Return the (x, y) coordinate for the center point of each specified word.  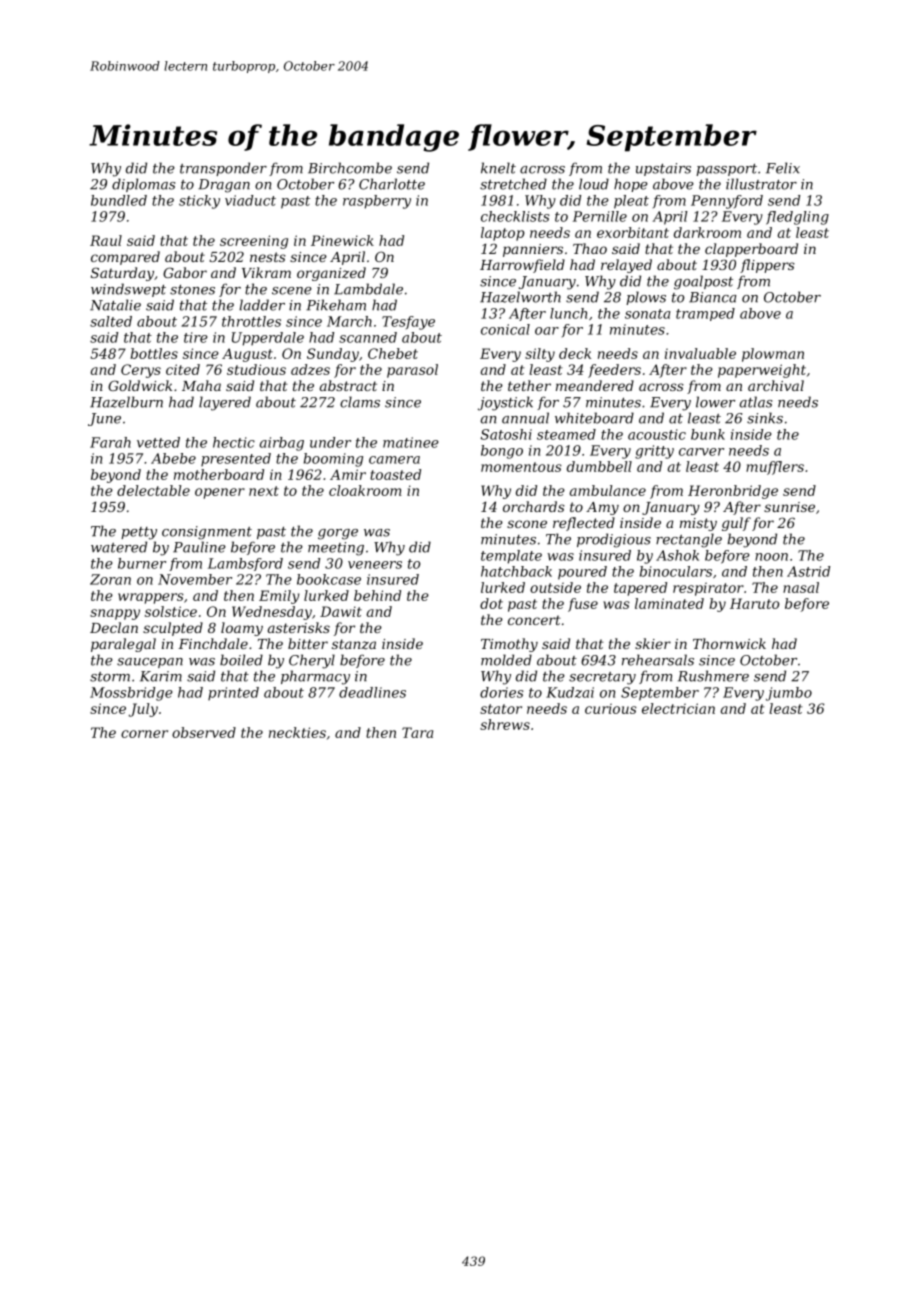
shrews (505, 724)
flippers (767, 266)
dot (491, 603)
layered (225, 403)
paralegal (123, 645)
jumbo (789, 694)
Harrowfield (522, 266)
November (195, 579)
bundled (119, 200)
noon (771, 557)
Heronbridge (733, 492)
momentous (521, 467)
